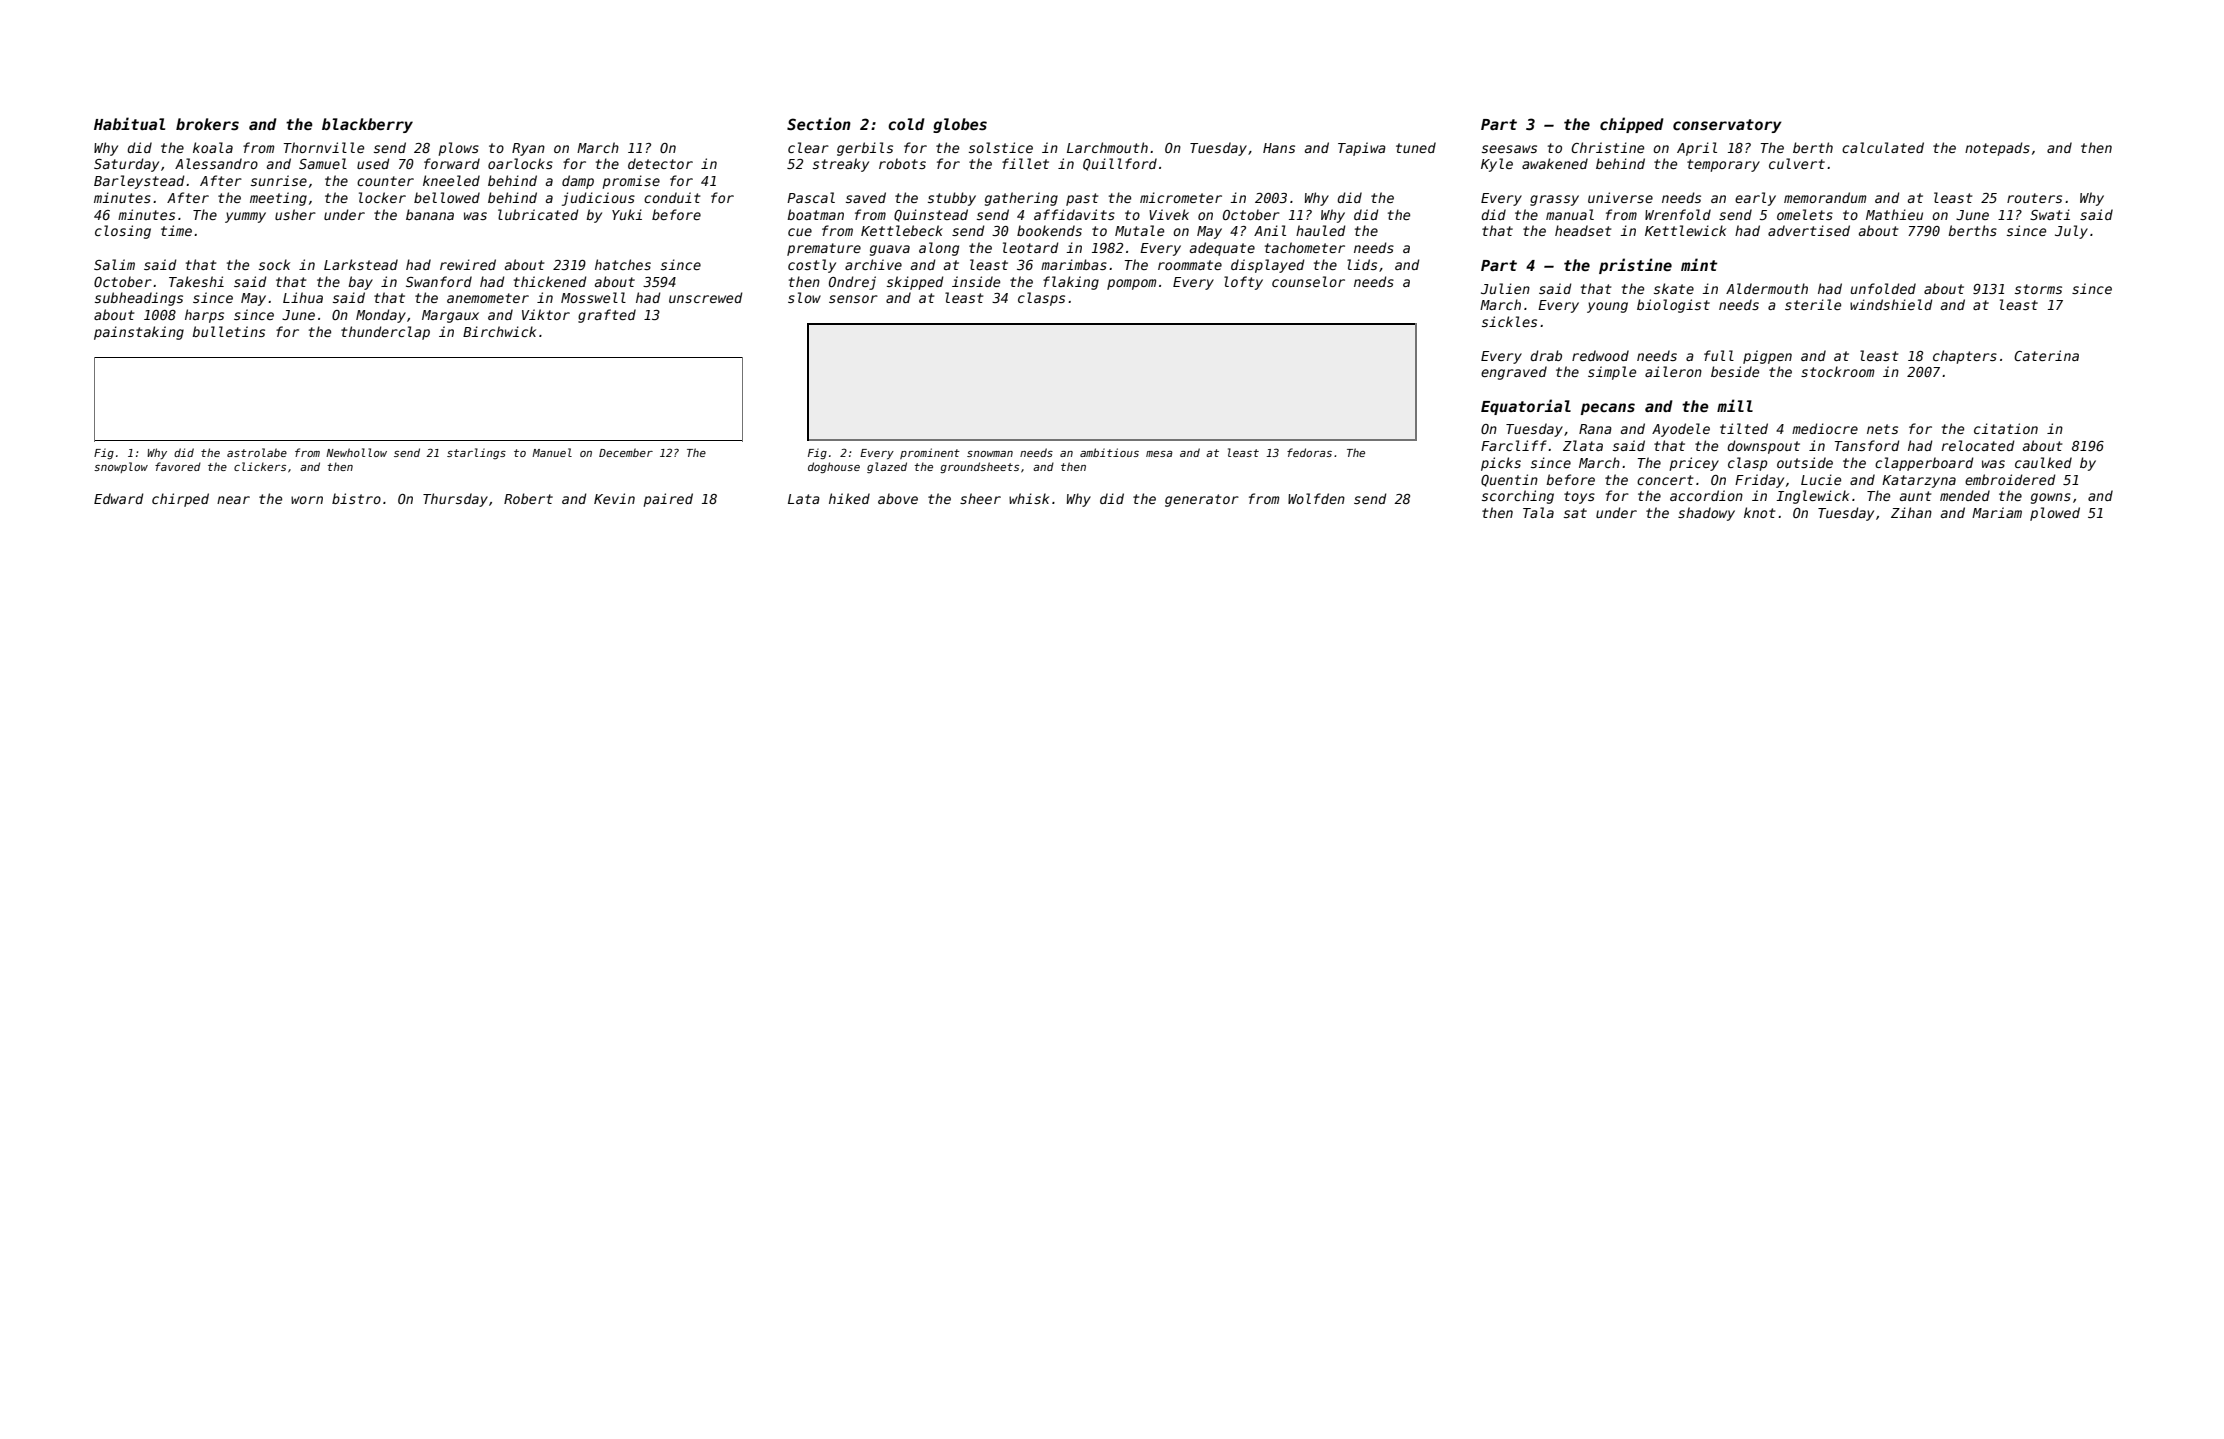 The width and height of the page is (2224, 1439). Describe the element at coordinates (1685, 230) in the page. I see `Kettlewick` at that location.
